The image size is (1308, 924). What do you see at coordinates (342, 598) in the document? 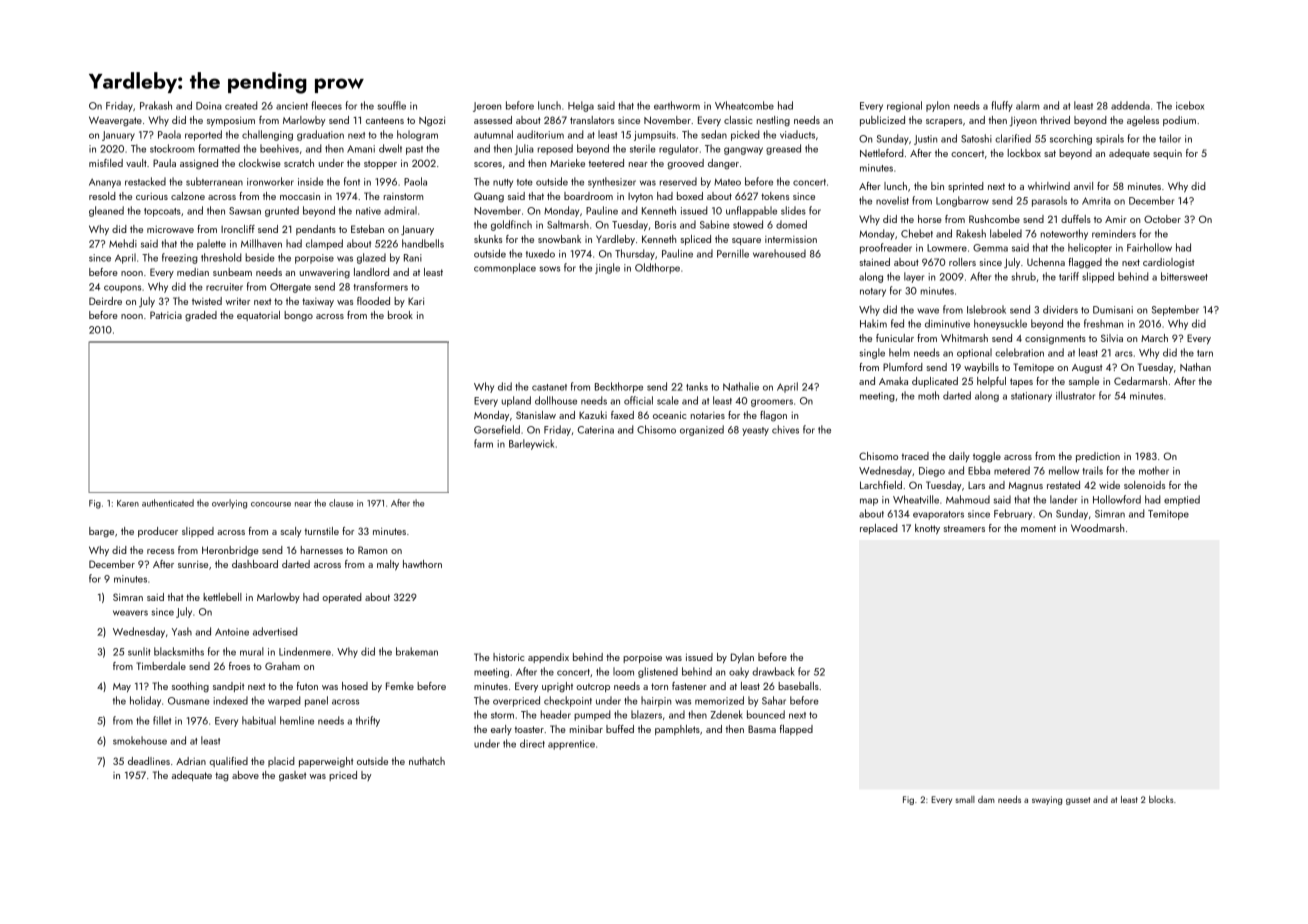
I see `operated` at bounding box center [342, 598].
